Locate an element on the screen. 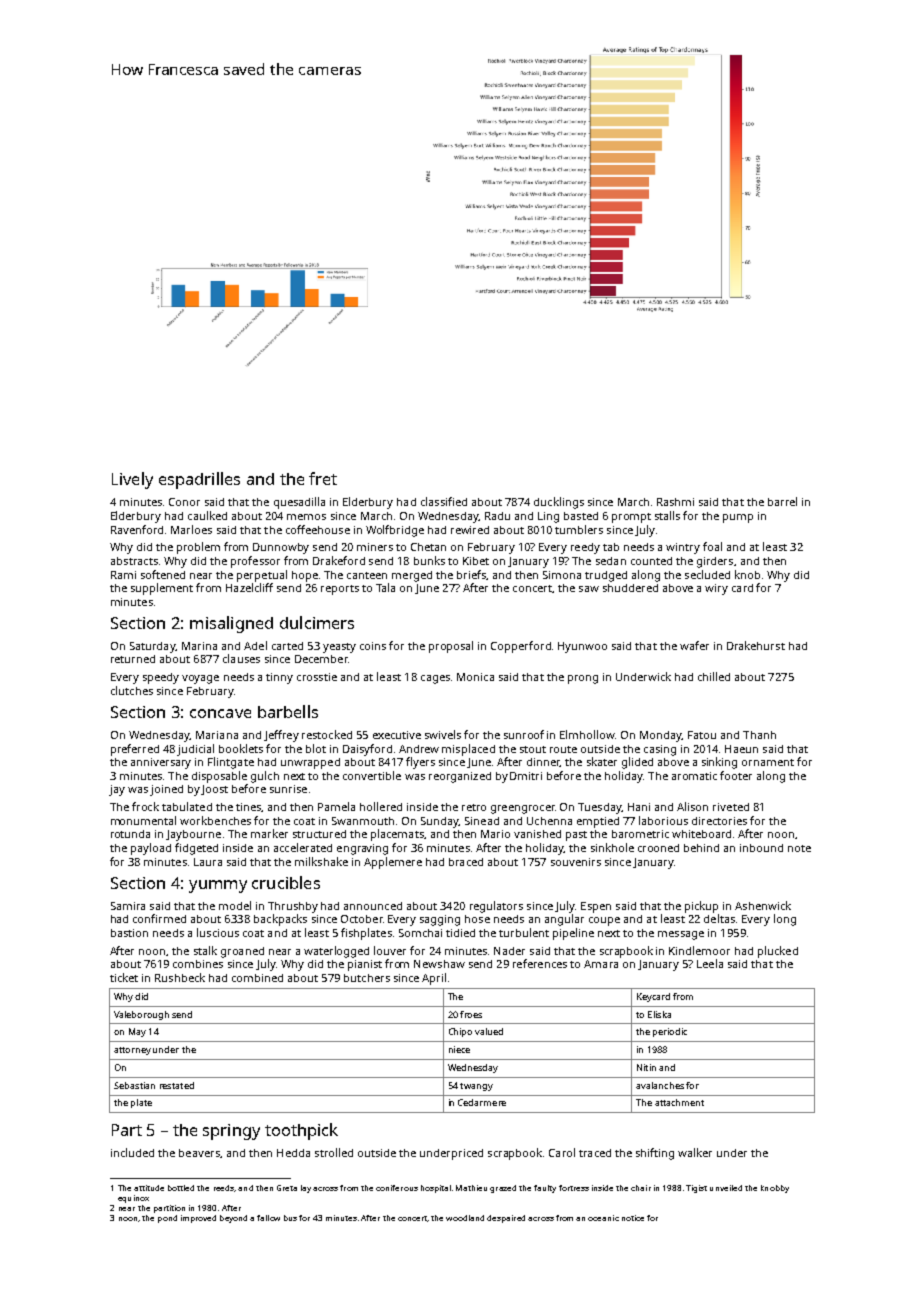 Image resolution: width=924 pixels, height=1308 pixels. professor is located at coordinates (255, 562).
